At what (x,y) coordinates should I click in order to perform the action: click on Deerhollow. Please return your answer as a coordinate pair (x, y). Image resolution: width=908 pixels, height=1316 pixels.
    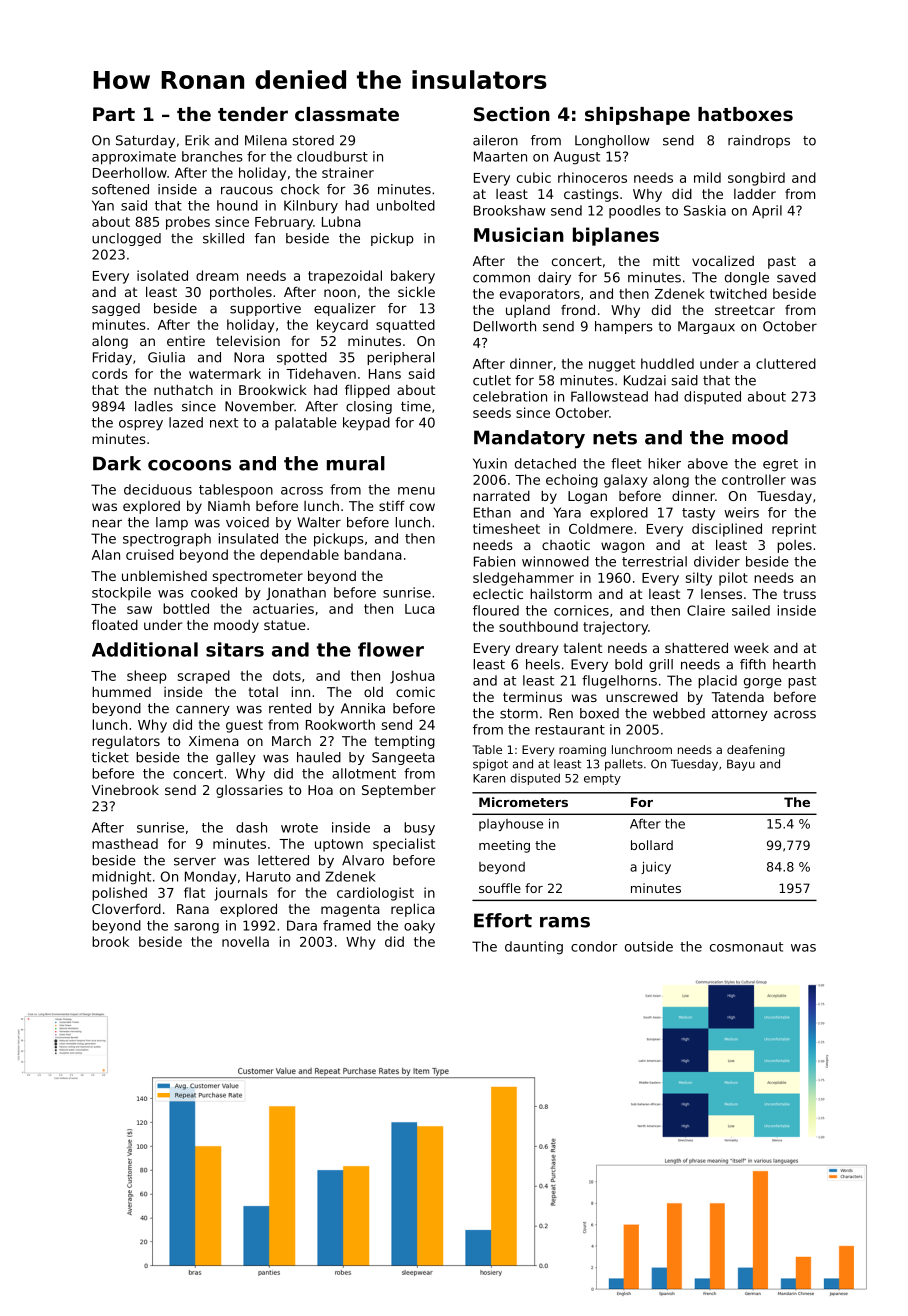
    Looking at the image, I should click on (130, 172).
